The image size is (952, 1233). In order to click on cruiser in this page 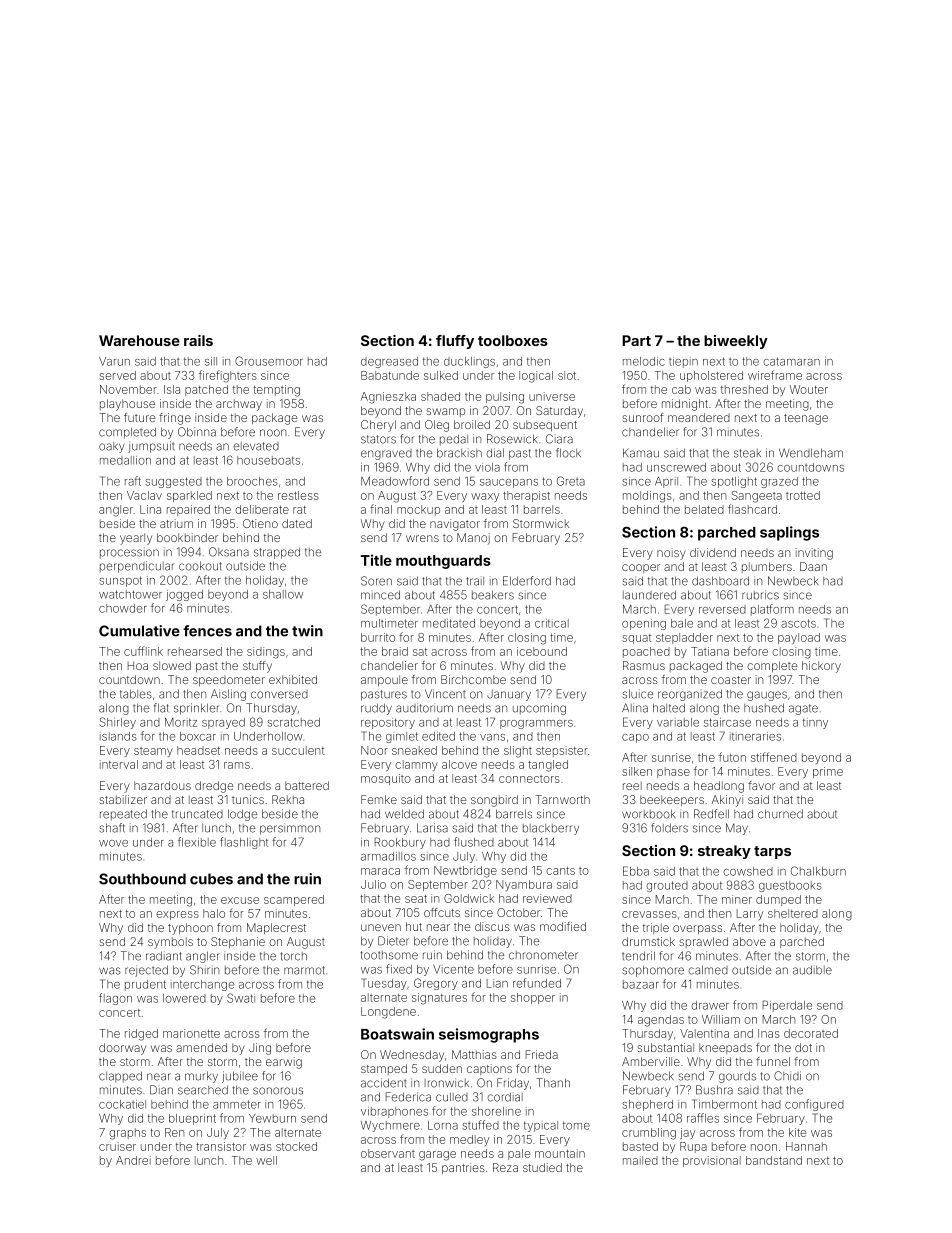, I will do `click(117, 1146)`.
